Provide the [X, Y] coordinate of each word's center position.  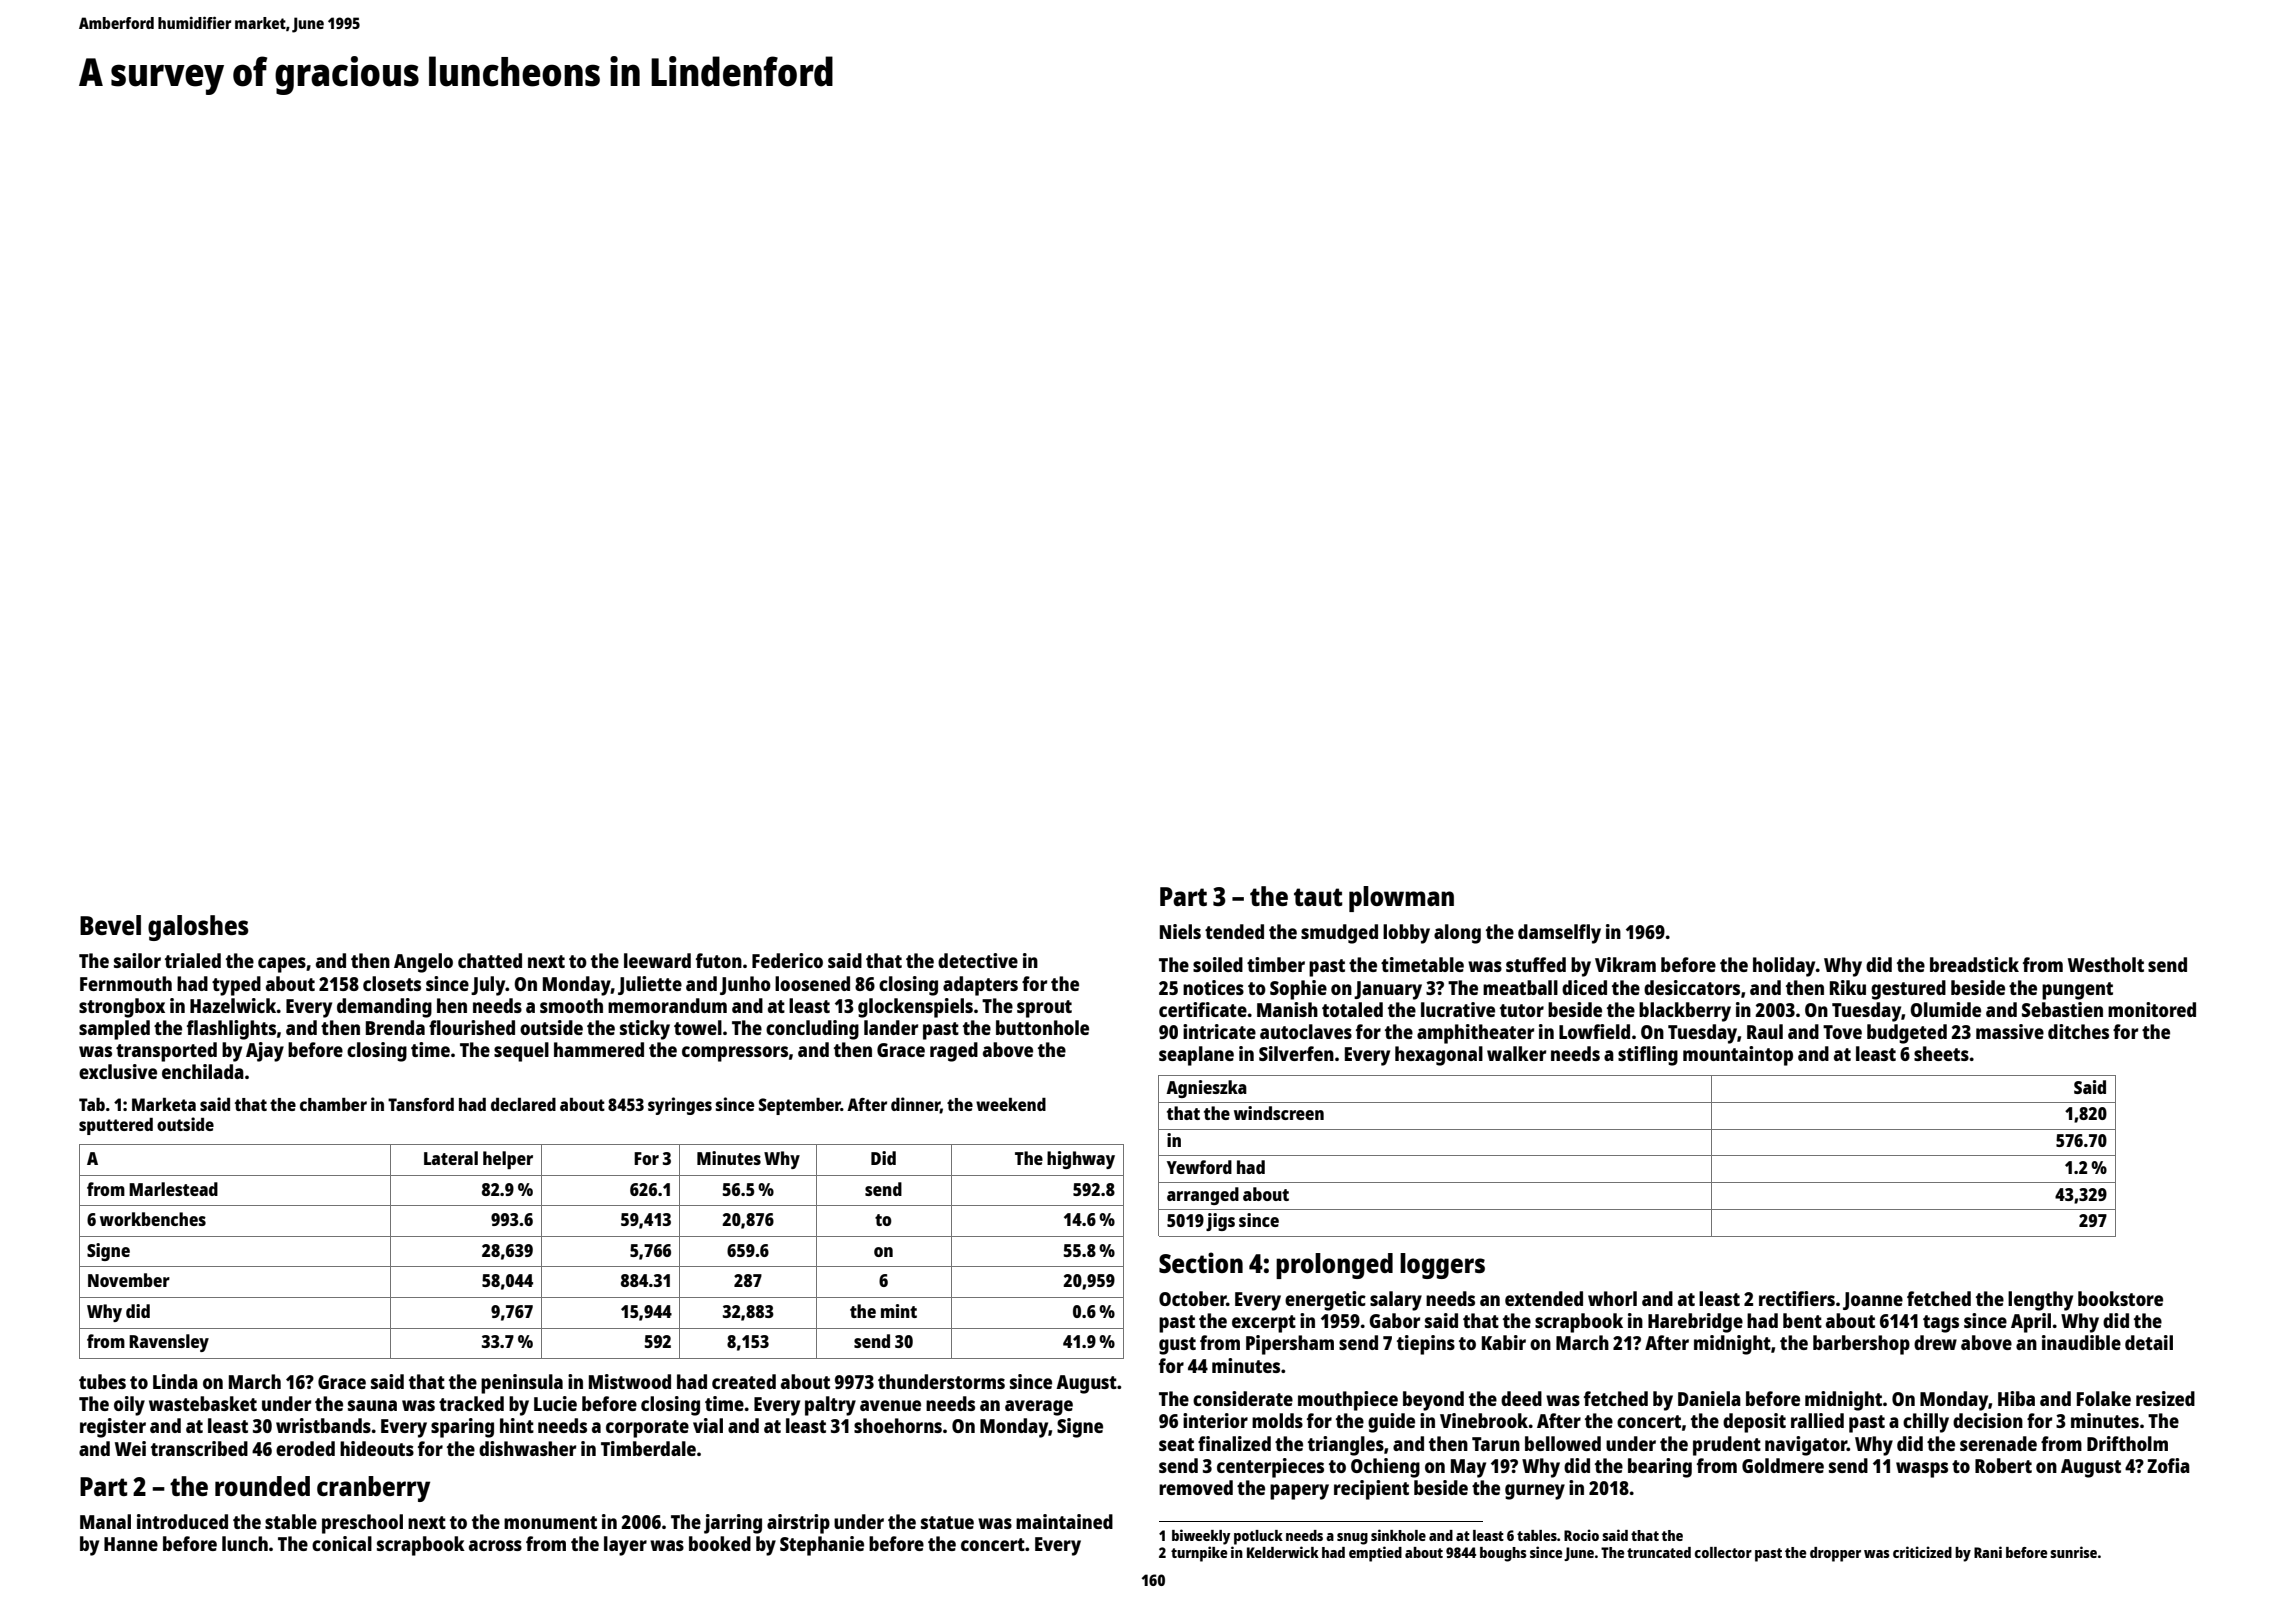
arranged [1203, 1196]
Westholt [2106, 964]
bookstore [2120, 1298]
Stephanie [822, 1546]
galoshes [198, 928]
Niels [1180, 931]
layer [625, 1546]
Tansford [421, 1104]
